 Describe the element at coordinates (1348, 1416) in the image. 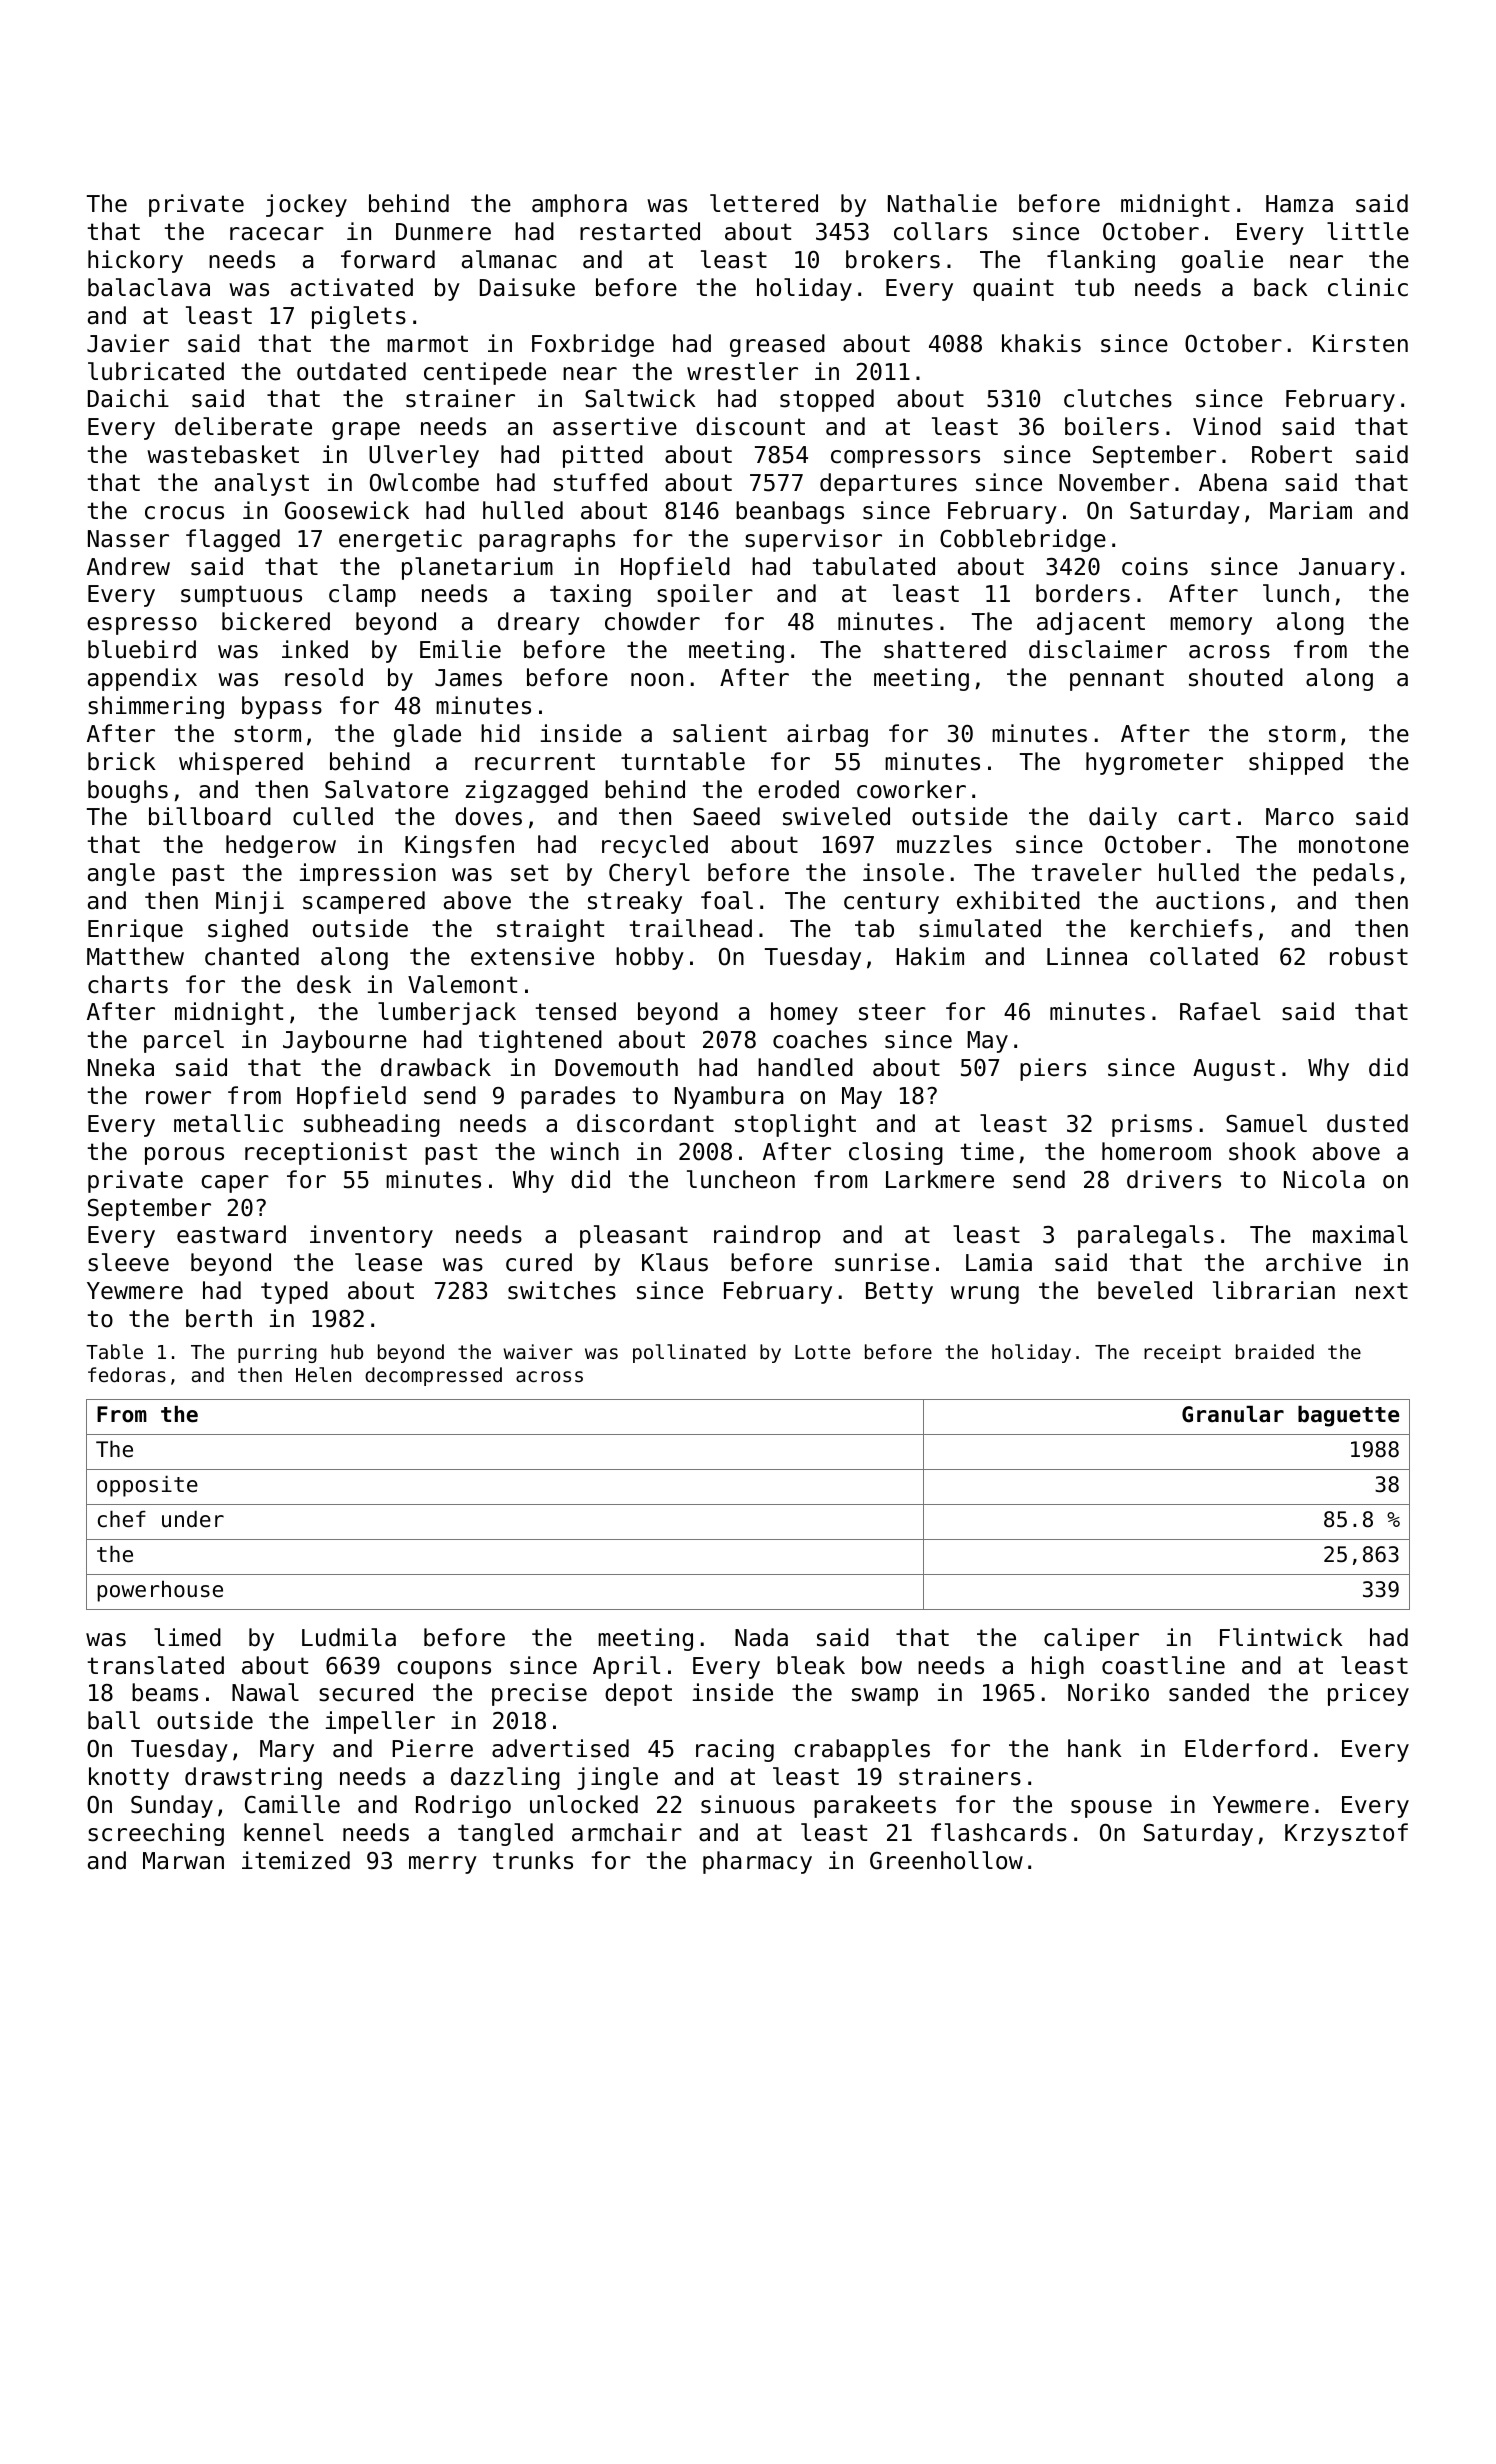

I see `baguette` at that location.
